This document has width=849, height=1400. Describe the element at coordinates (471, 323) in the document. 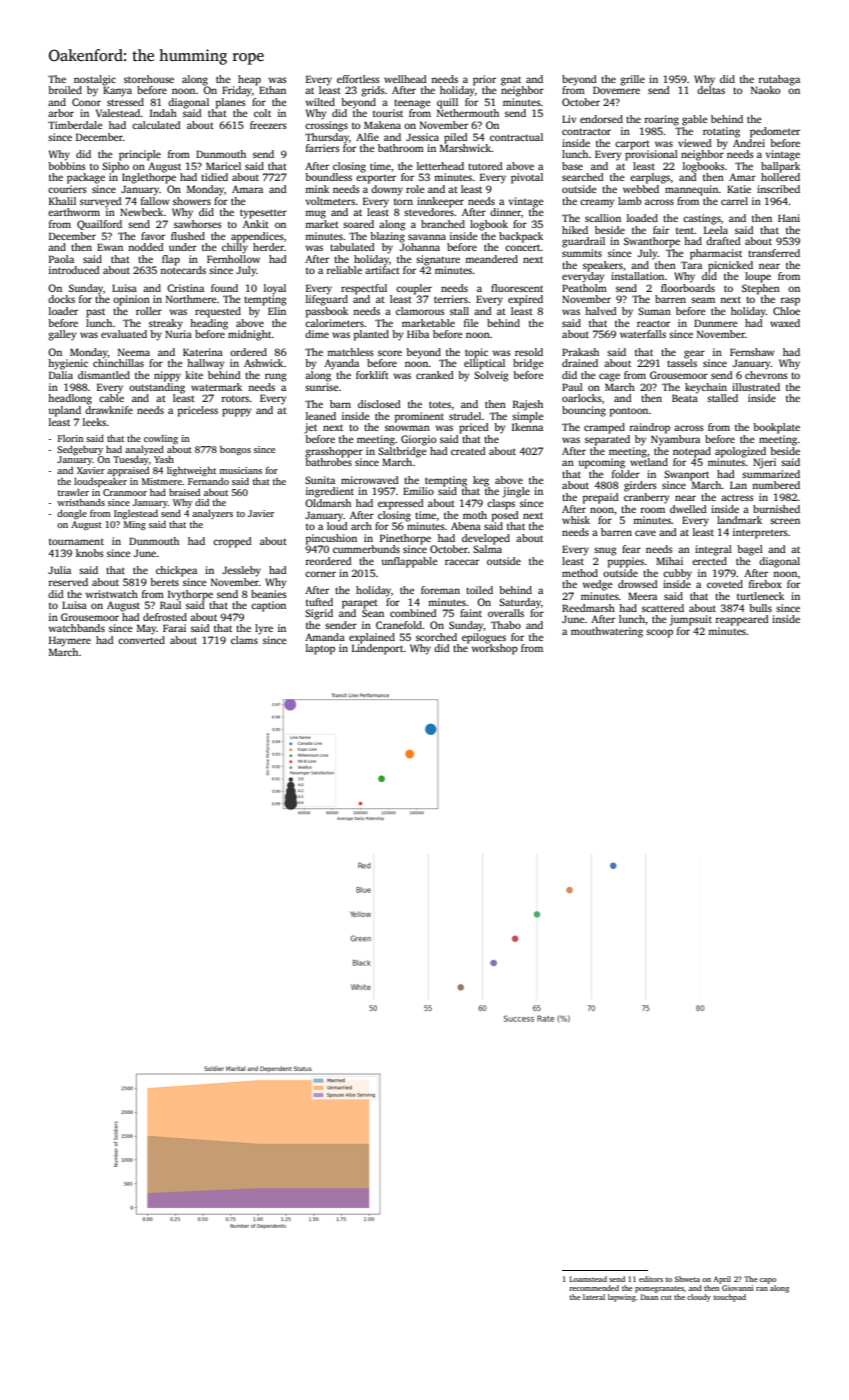

I see `file` at that location.
